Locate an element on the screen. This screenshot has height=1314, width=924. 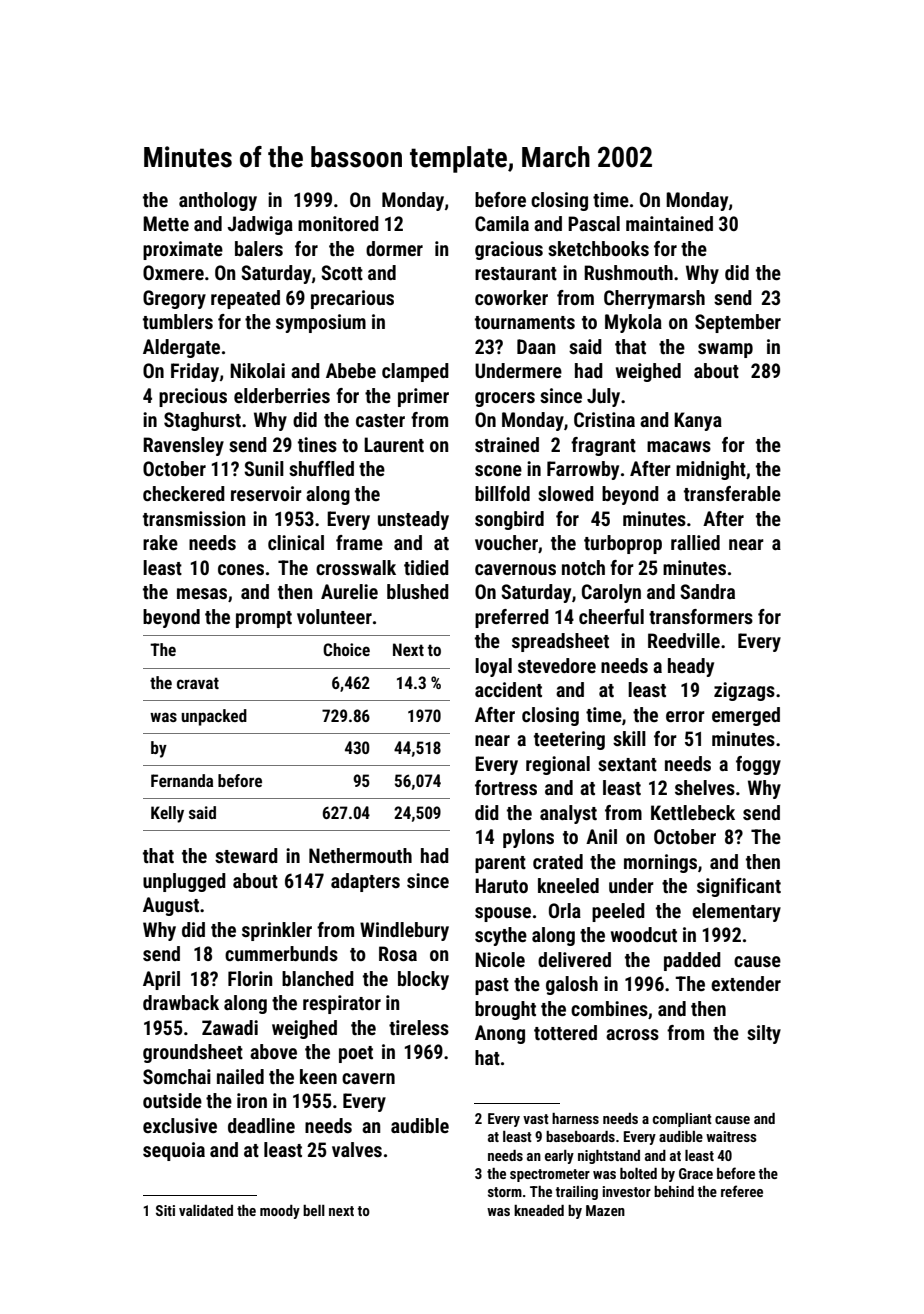
Anong is located at coordinates (500, 1034).
